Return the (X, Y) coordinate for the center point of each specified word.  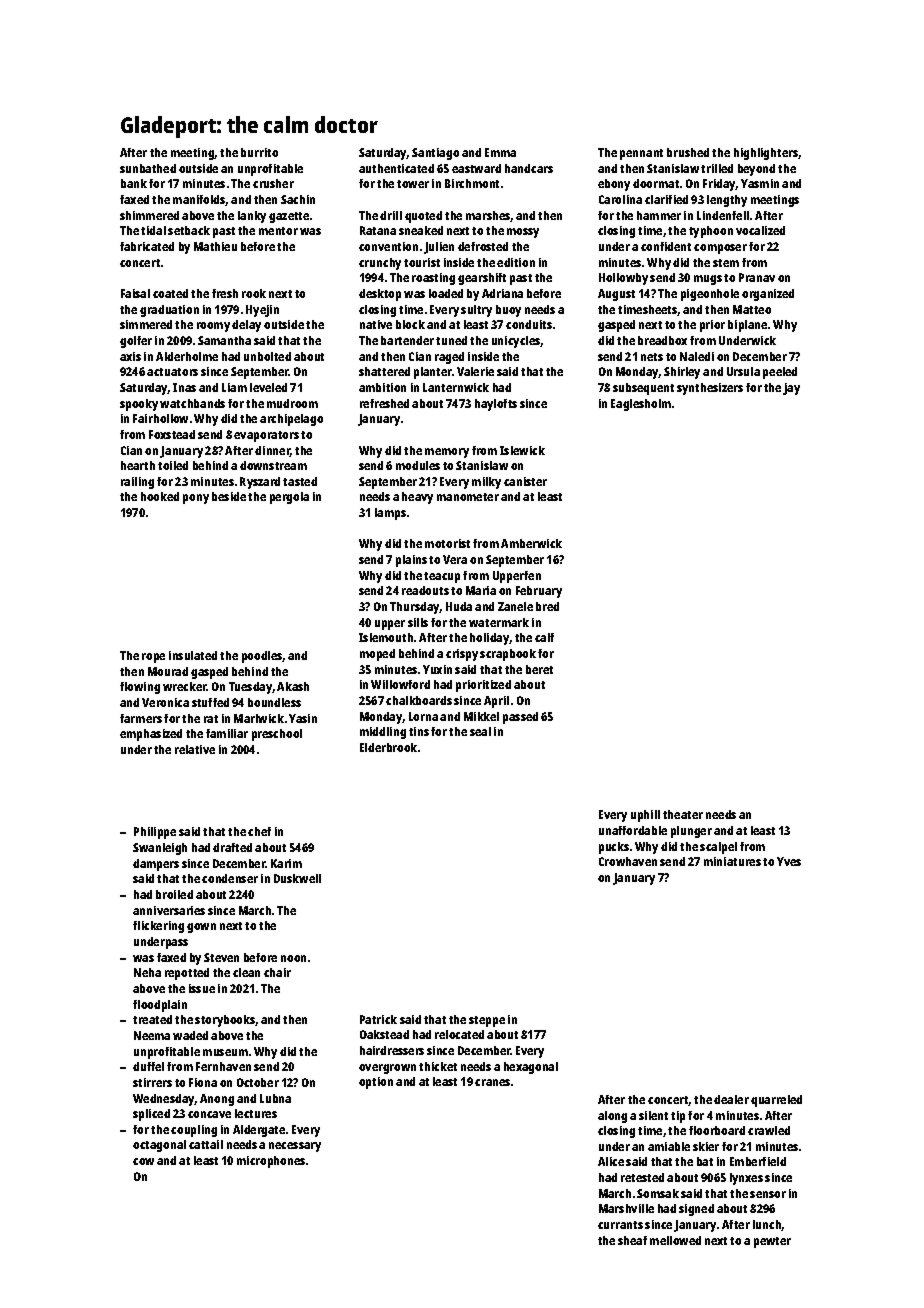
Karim (286, 863)
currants (620, 1225)
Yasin (303, 718)
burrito (259, 152)
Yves (789, 861)
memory (447, 453)
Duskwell (297, 878)
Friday (719, 185)
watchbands (192, 403)
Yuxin (437, 669)
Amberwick (531, 543)
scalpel (718, 848)
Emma (500, 152)
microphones (271, 1162)
